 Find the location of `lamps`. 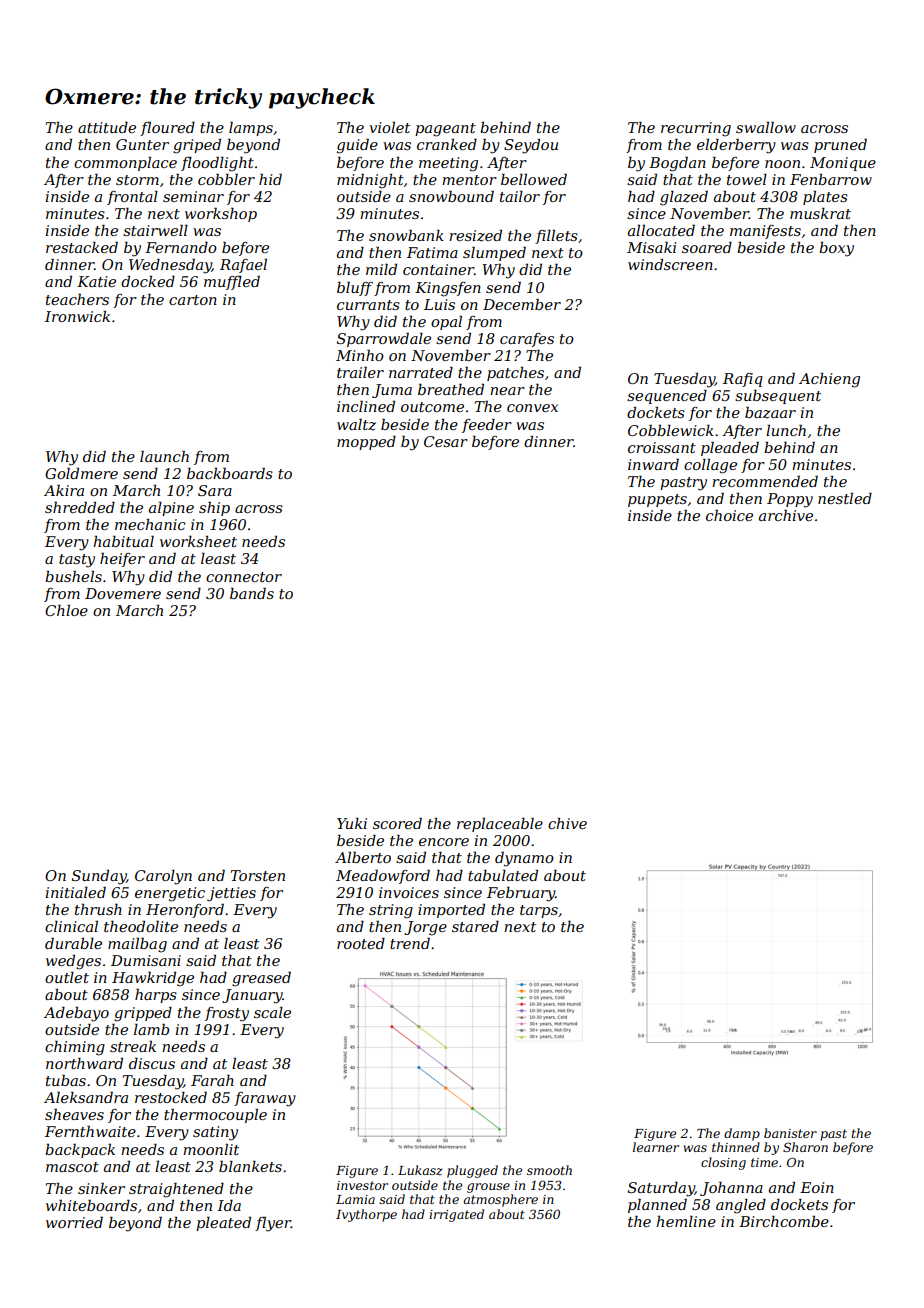

lamps is located at coordinates (251, 128).
